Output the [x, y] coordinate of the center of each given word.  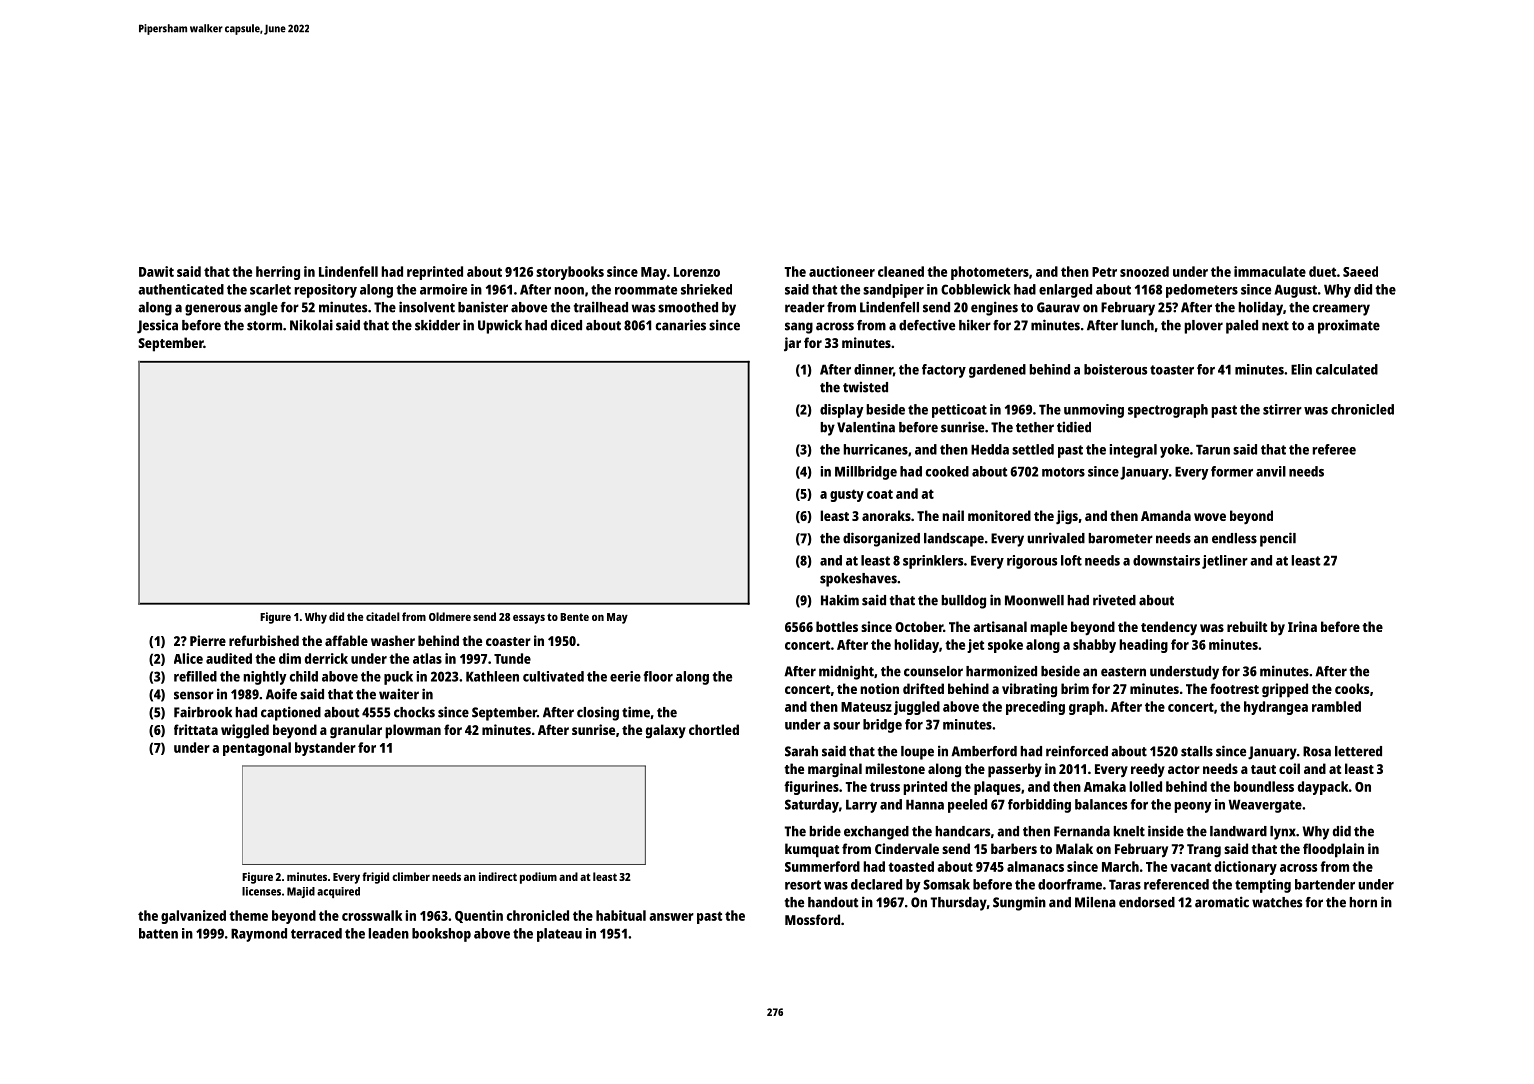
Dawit [156, 271]
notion [879, 688]
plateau [559, 935]
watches [1277, 902]
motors [1063, 472]
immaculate [1270, 271]
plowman [413, 731]
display [842, 411]
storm [264, 326]
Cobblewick [976, 289]
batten [158, 933]
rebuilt [1247, 626]
